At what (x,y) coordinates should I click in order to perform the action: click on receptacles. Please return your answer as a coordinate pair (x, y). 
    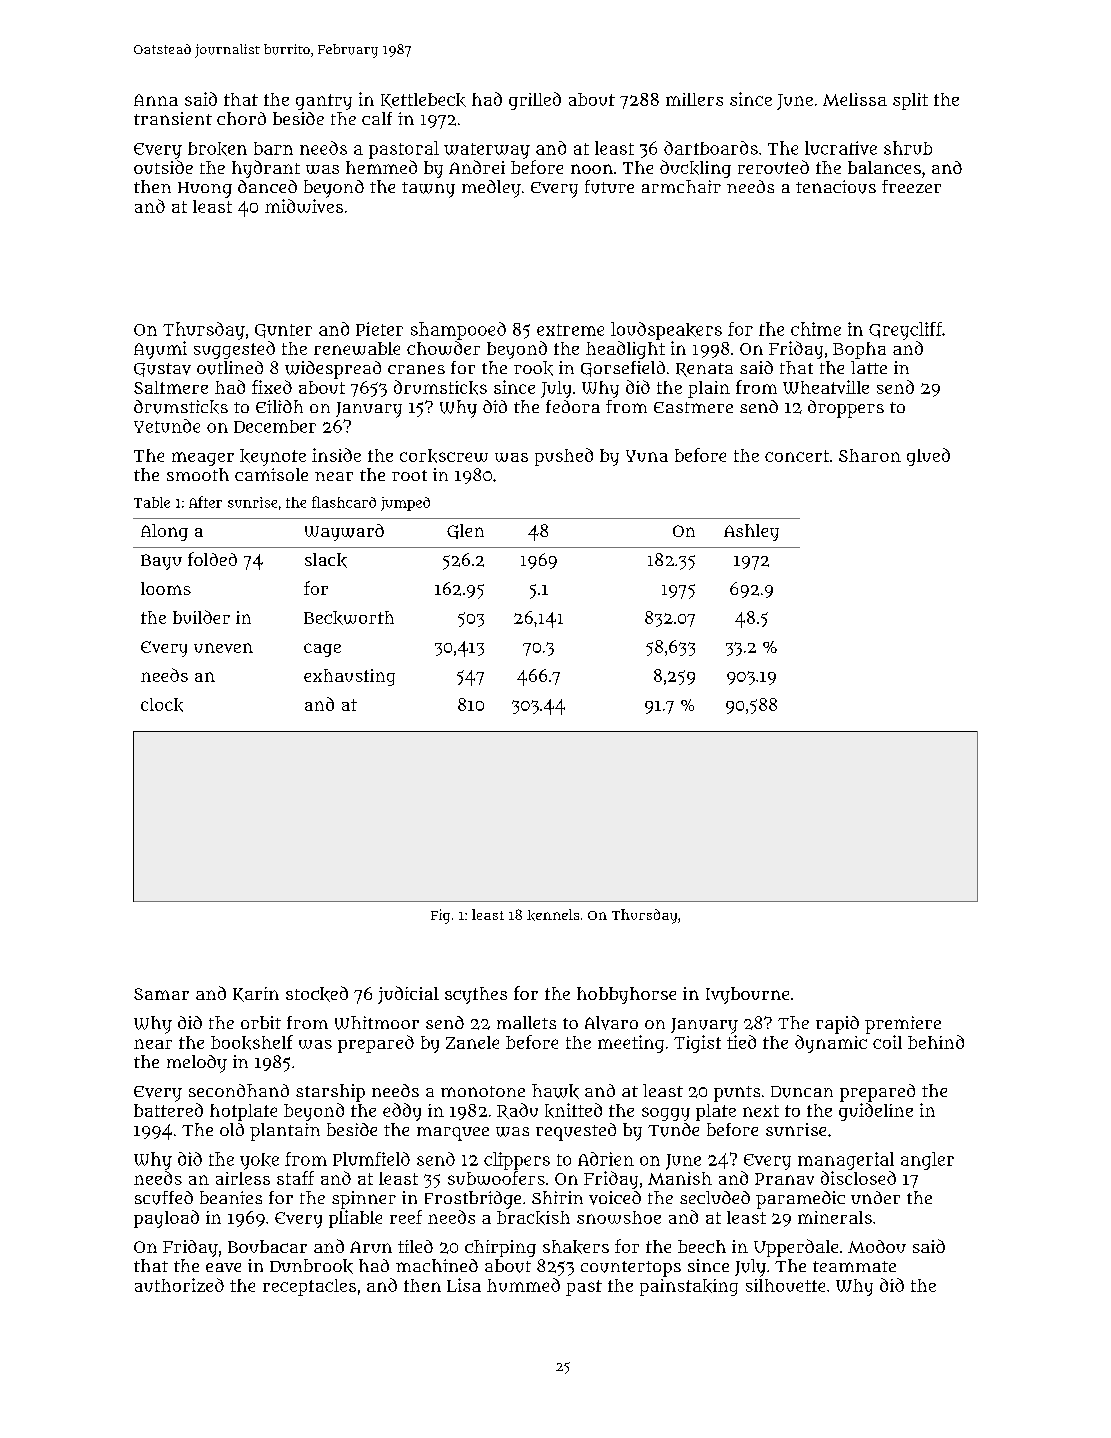
    Looking at the image, I should click on (309, 1287).
